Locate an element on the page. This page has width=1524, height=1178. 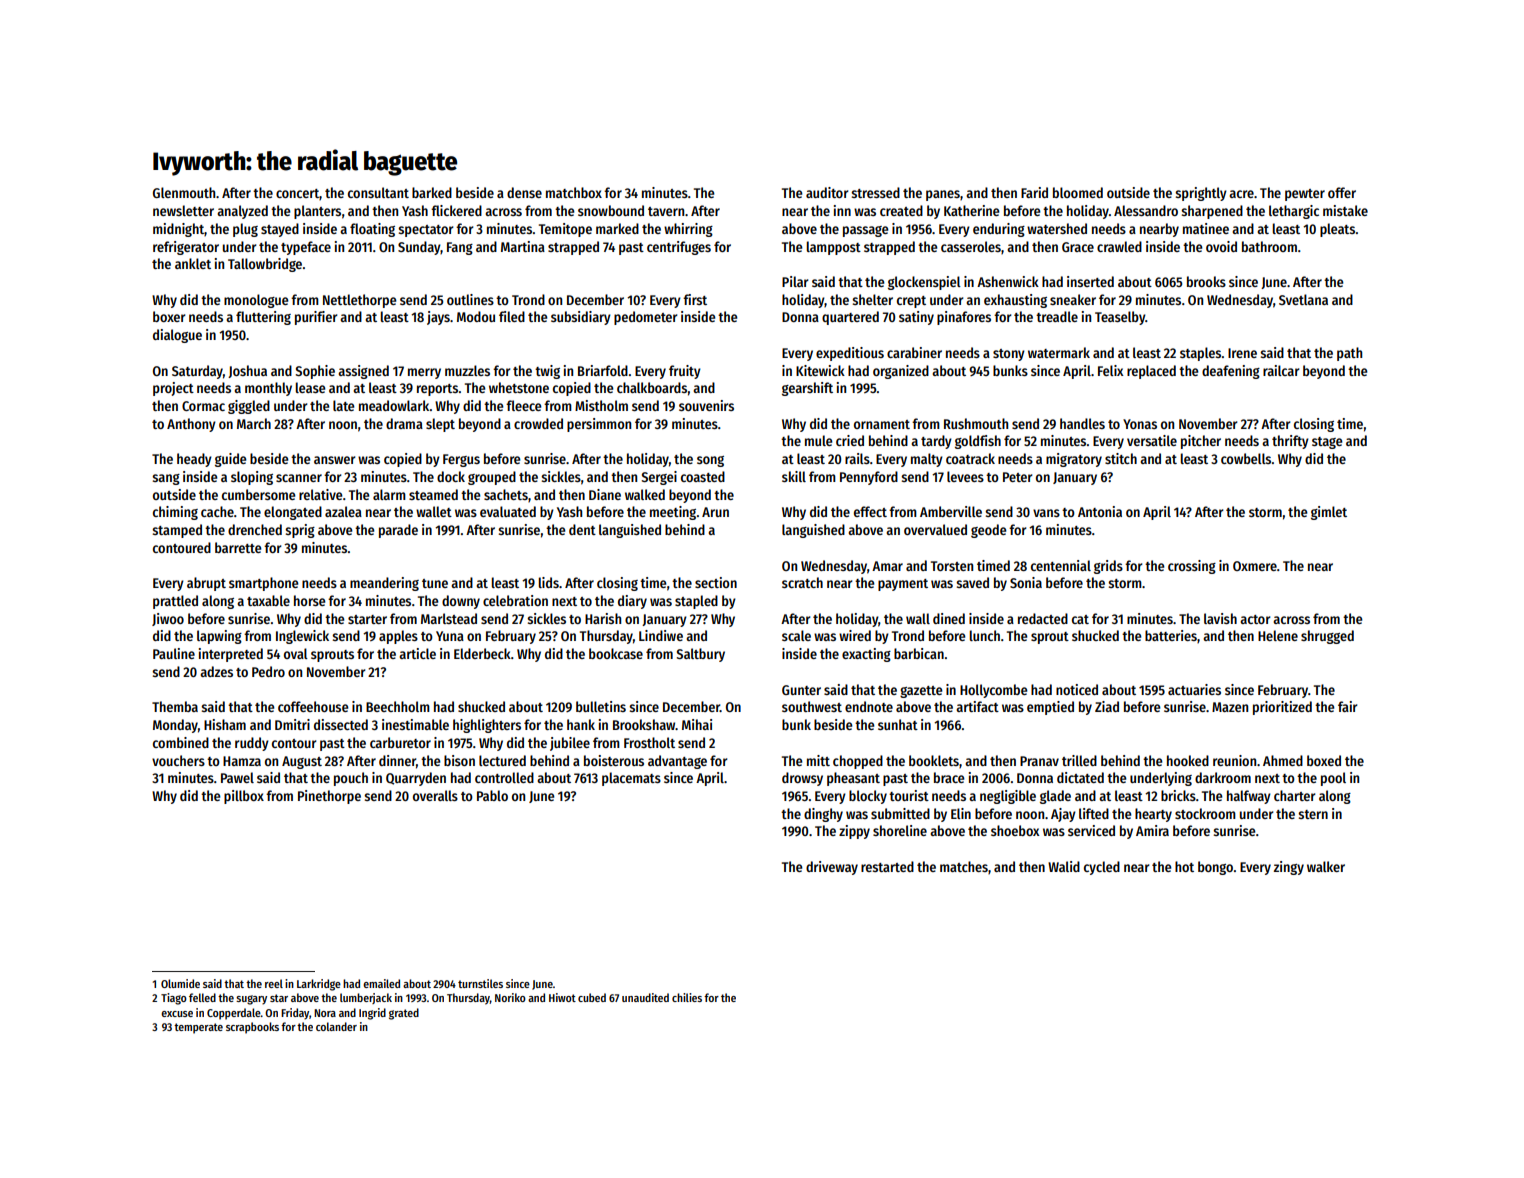
Yuna is located at coordinates (450, 636).
